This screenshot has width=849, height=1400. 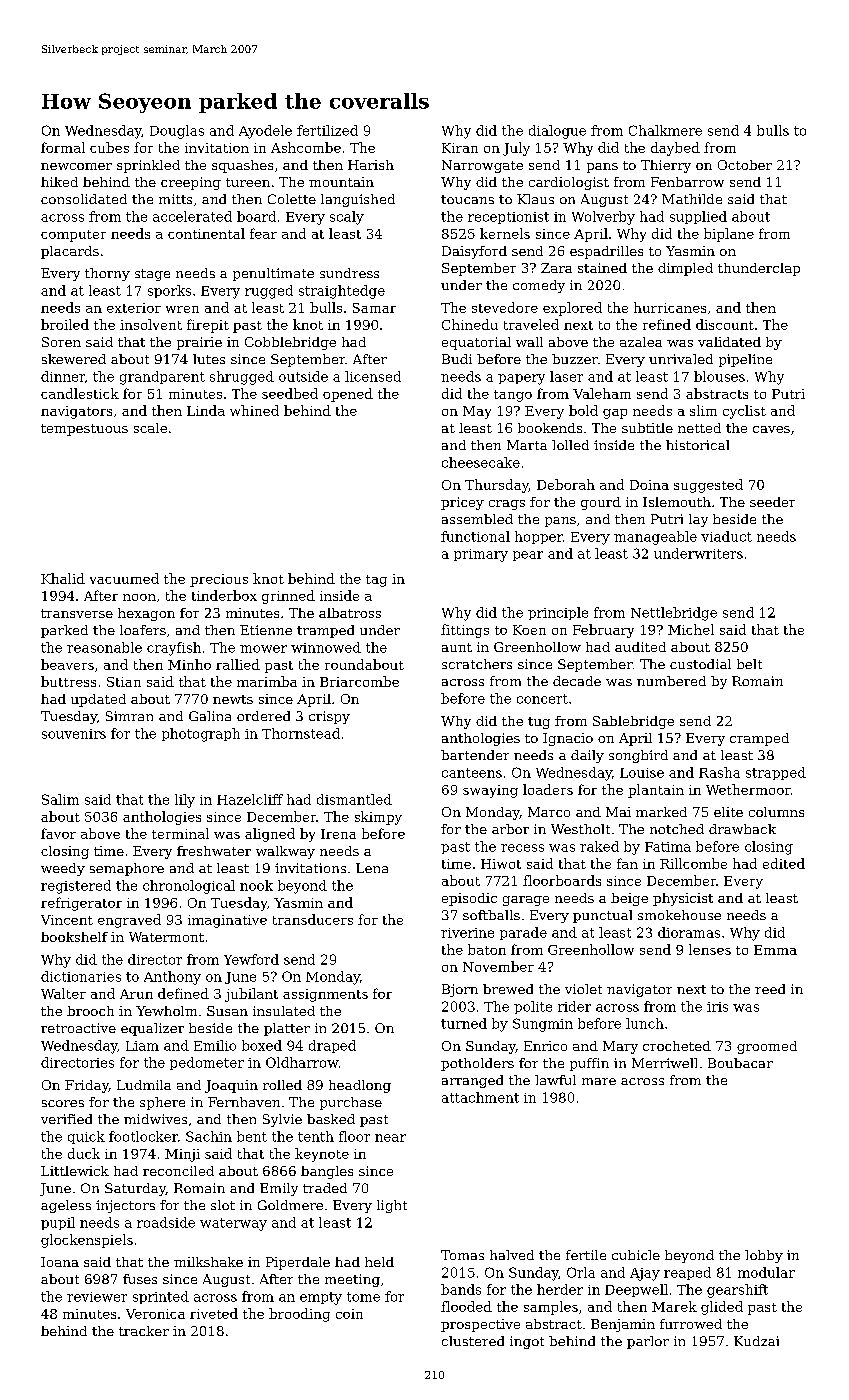 What do you see at coordinates (664, 1063) in the screenshot?
I see `Merriwell` at bounding box center [664, 1063].
